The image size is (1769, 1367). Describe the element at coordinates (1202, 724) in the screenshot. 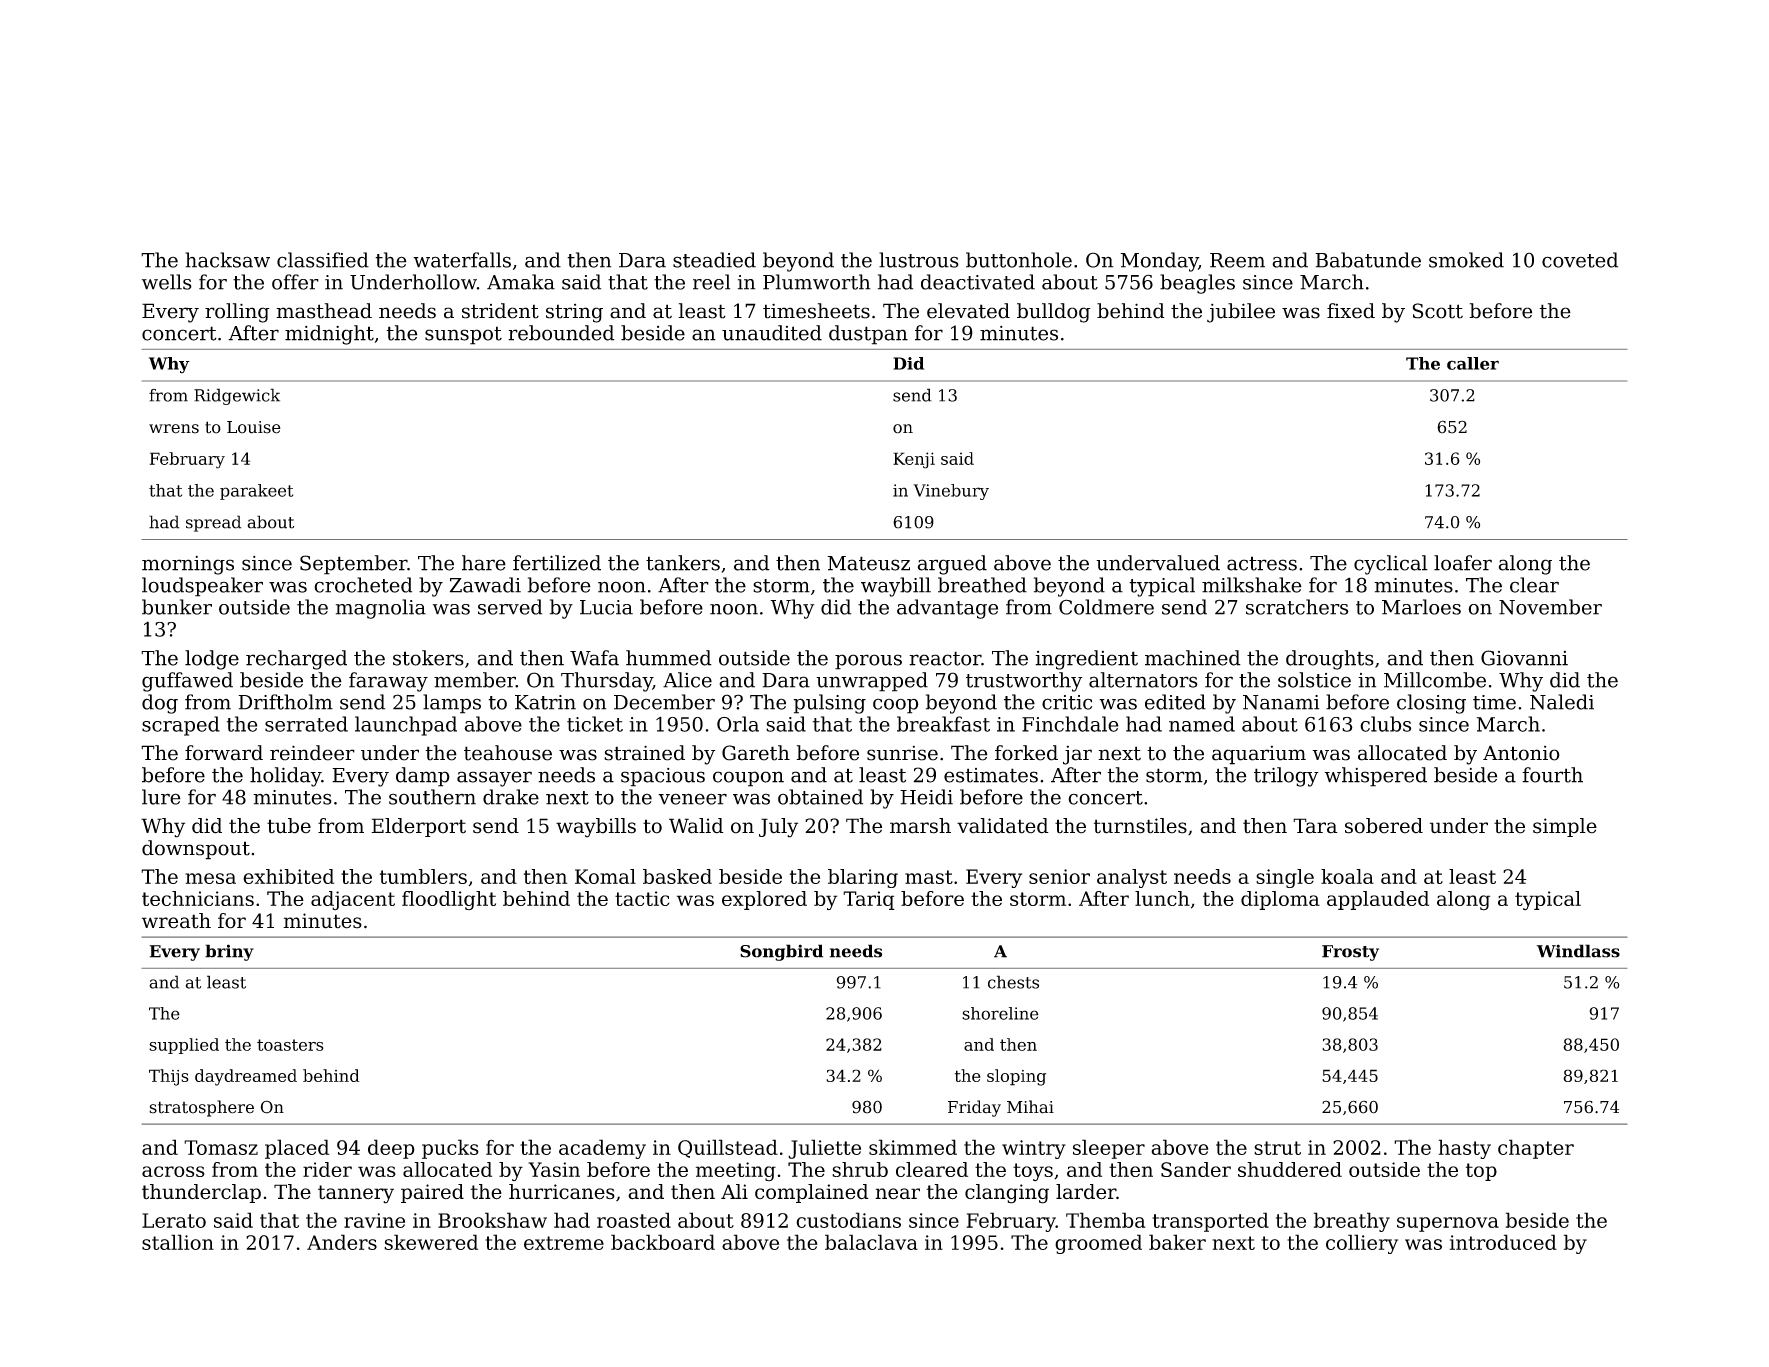

I see `named` at that location.
